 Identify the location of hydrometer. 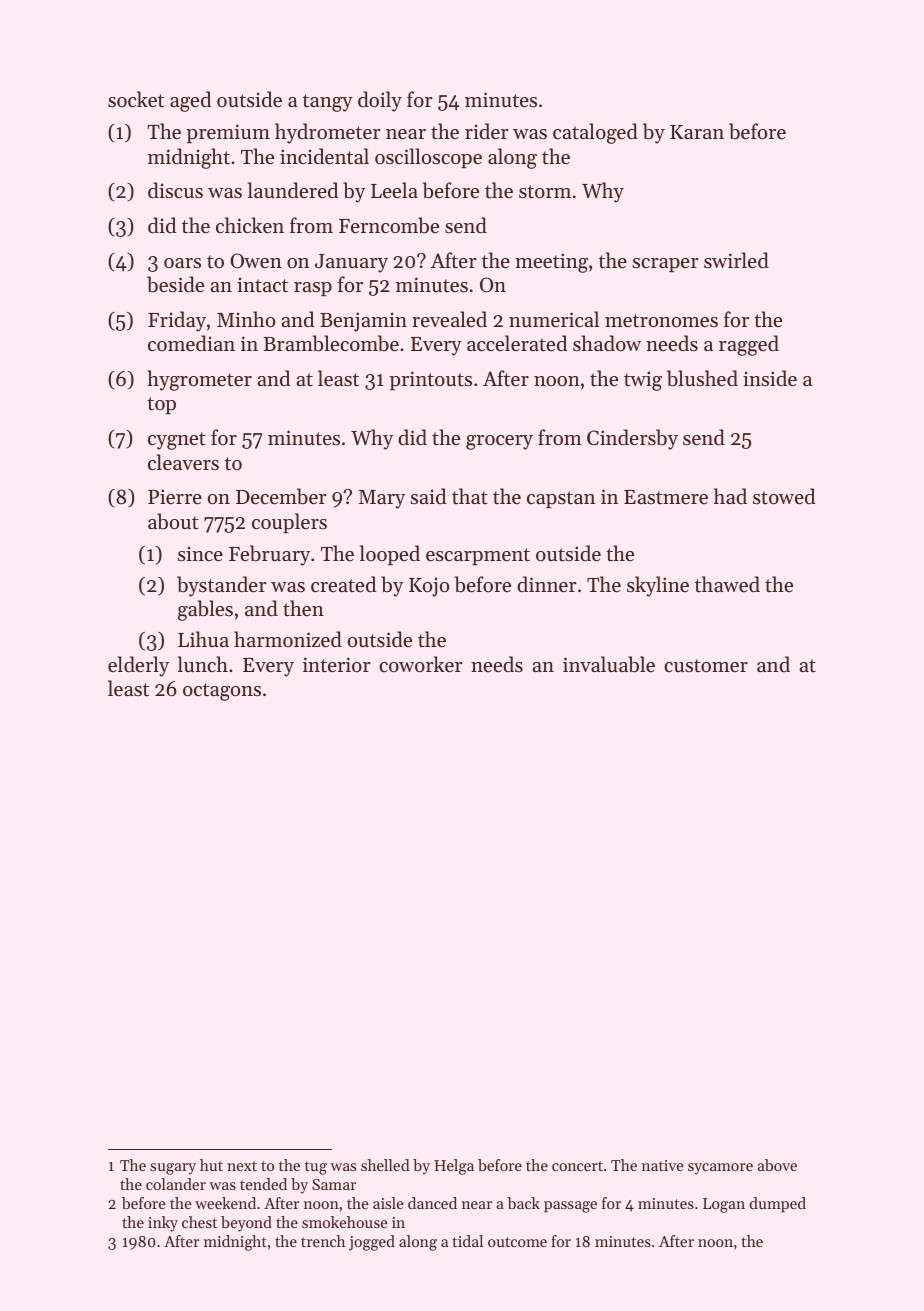
(328, 133).
